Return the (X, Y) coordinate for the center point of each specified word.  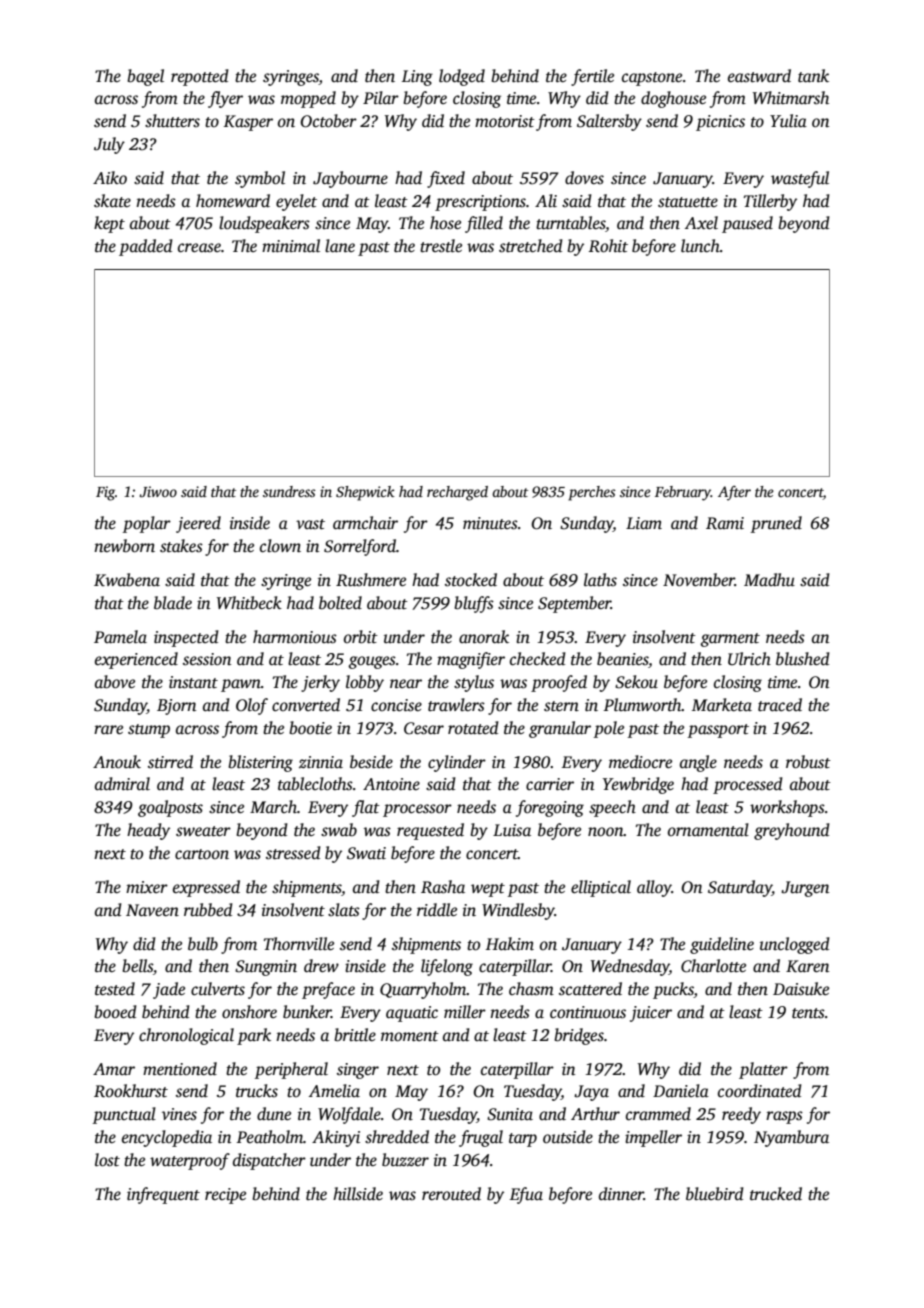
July (109, 145)
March (273, 806)
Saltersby (609, 122)
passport (718, 731)
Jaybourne (350, 179)
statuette (688, 202)
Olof (252, 706)
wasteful (800, 179)
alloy (654, 888)
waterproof (190, 1161)
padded (146, 247)
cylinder (457, 763)
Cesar (424, 728)
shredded (397, 1137)
